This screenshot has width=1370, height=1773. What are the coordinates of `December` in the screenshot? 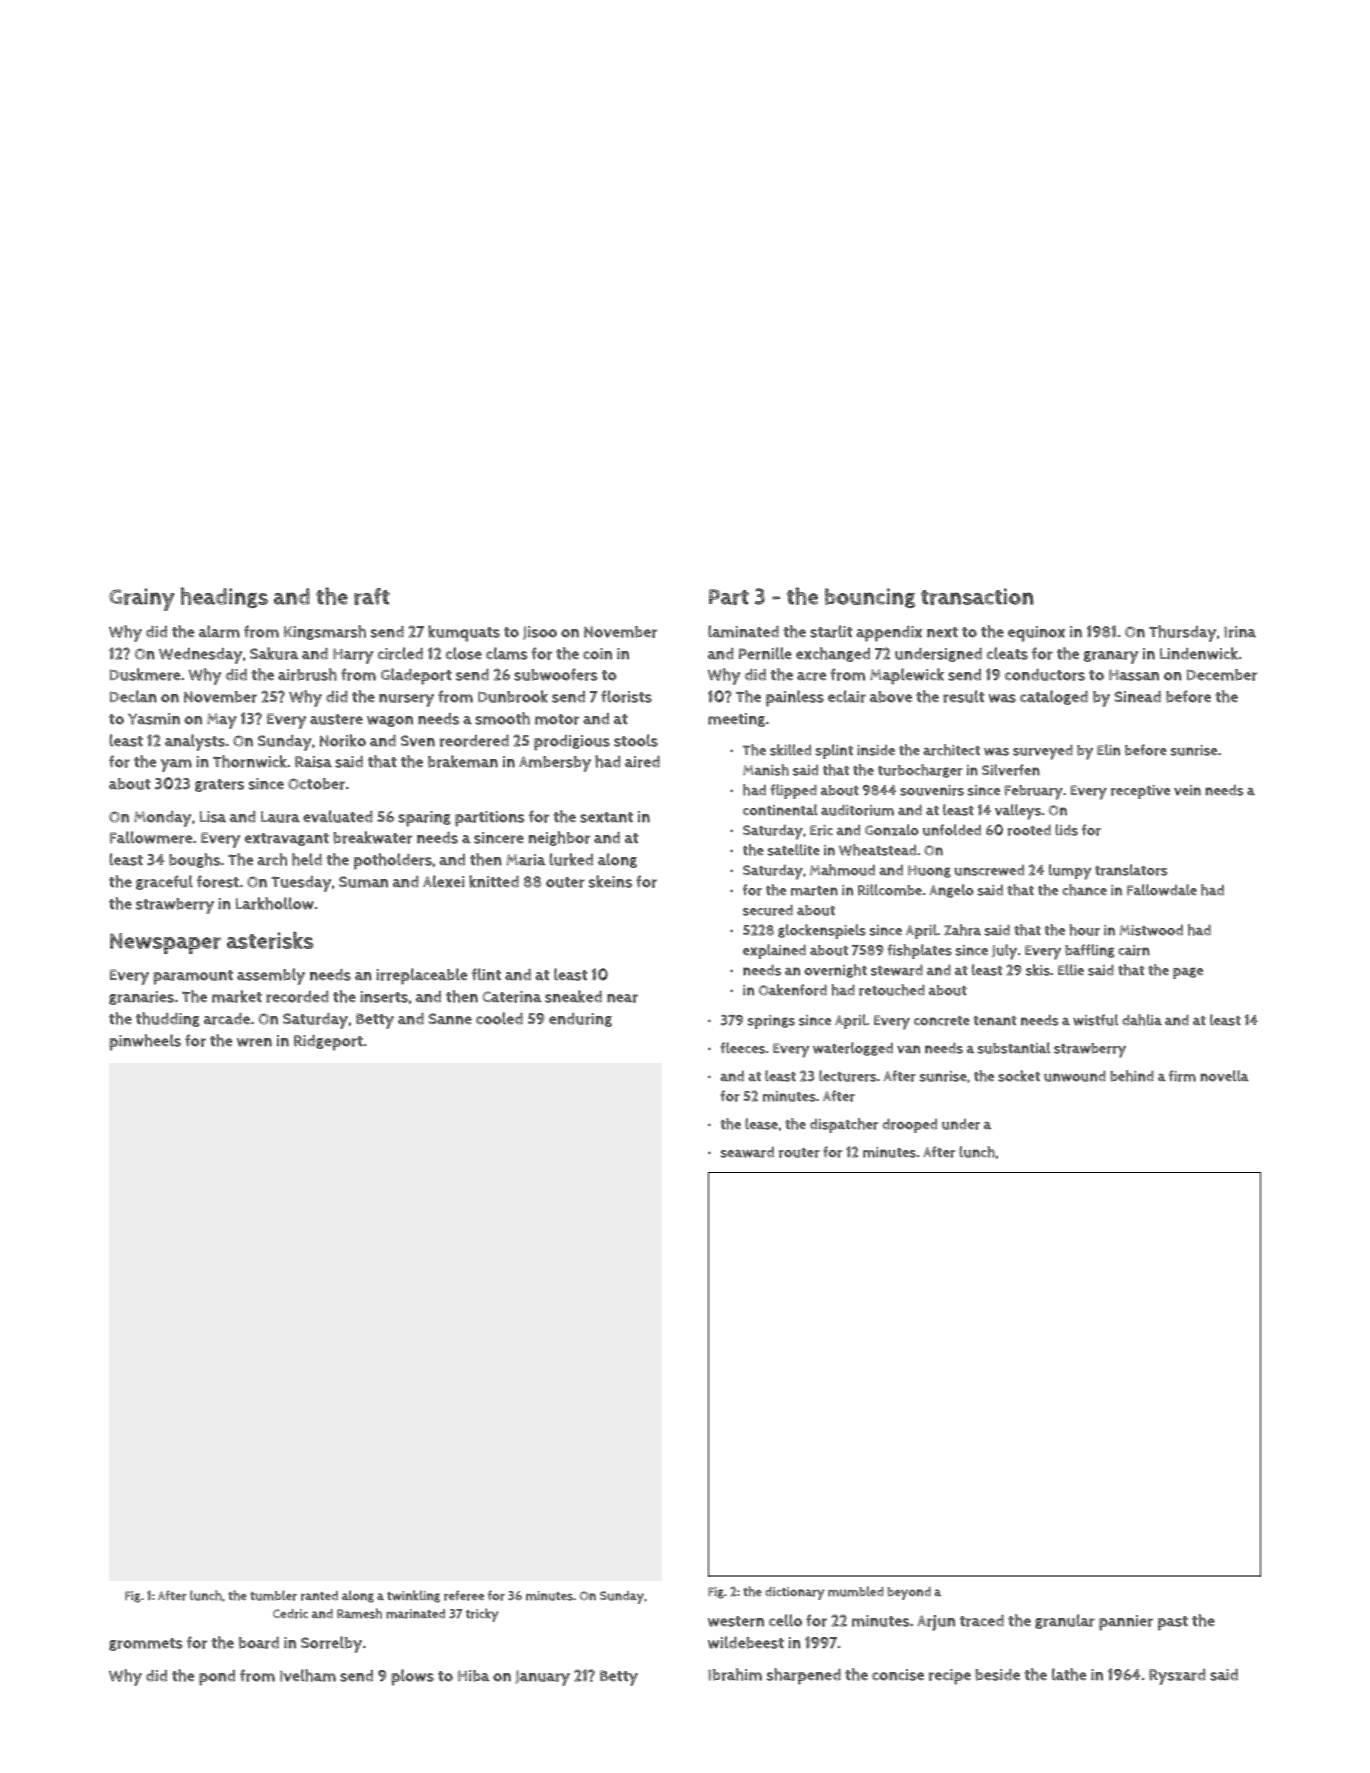 It's located at (1222, 675).
